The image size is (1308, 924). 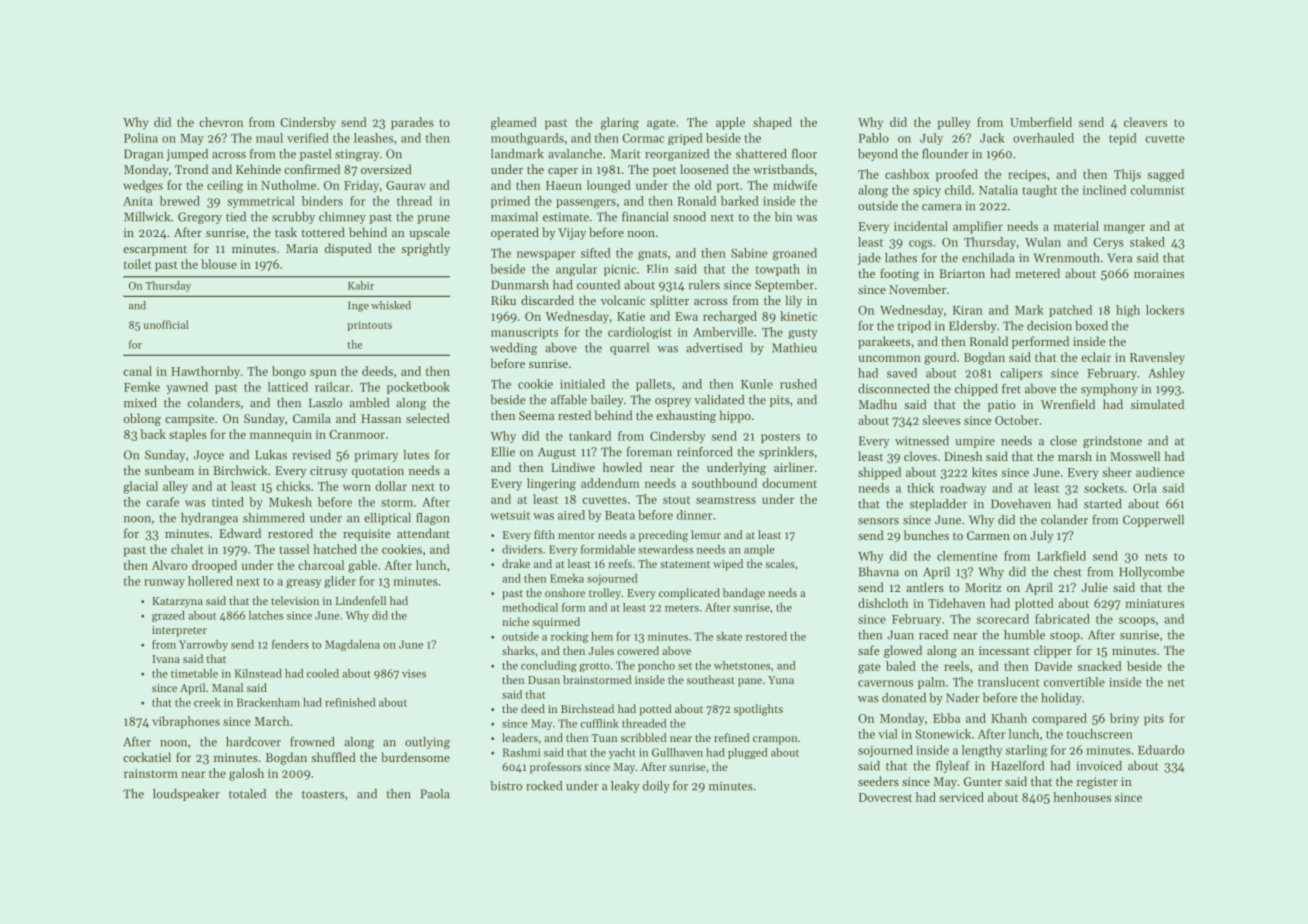 I want to click on Polina, so click(x=141, y=138).
